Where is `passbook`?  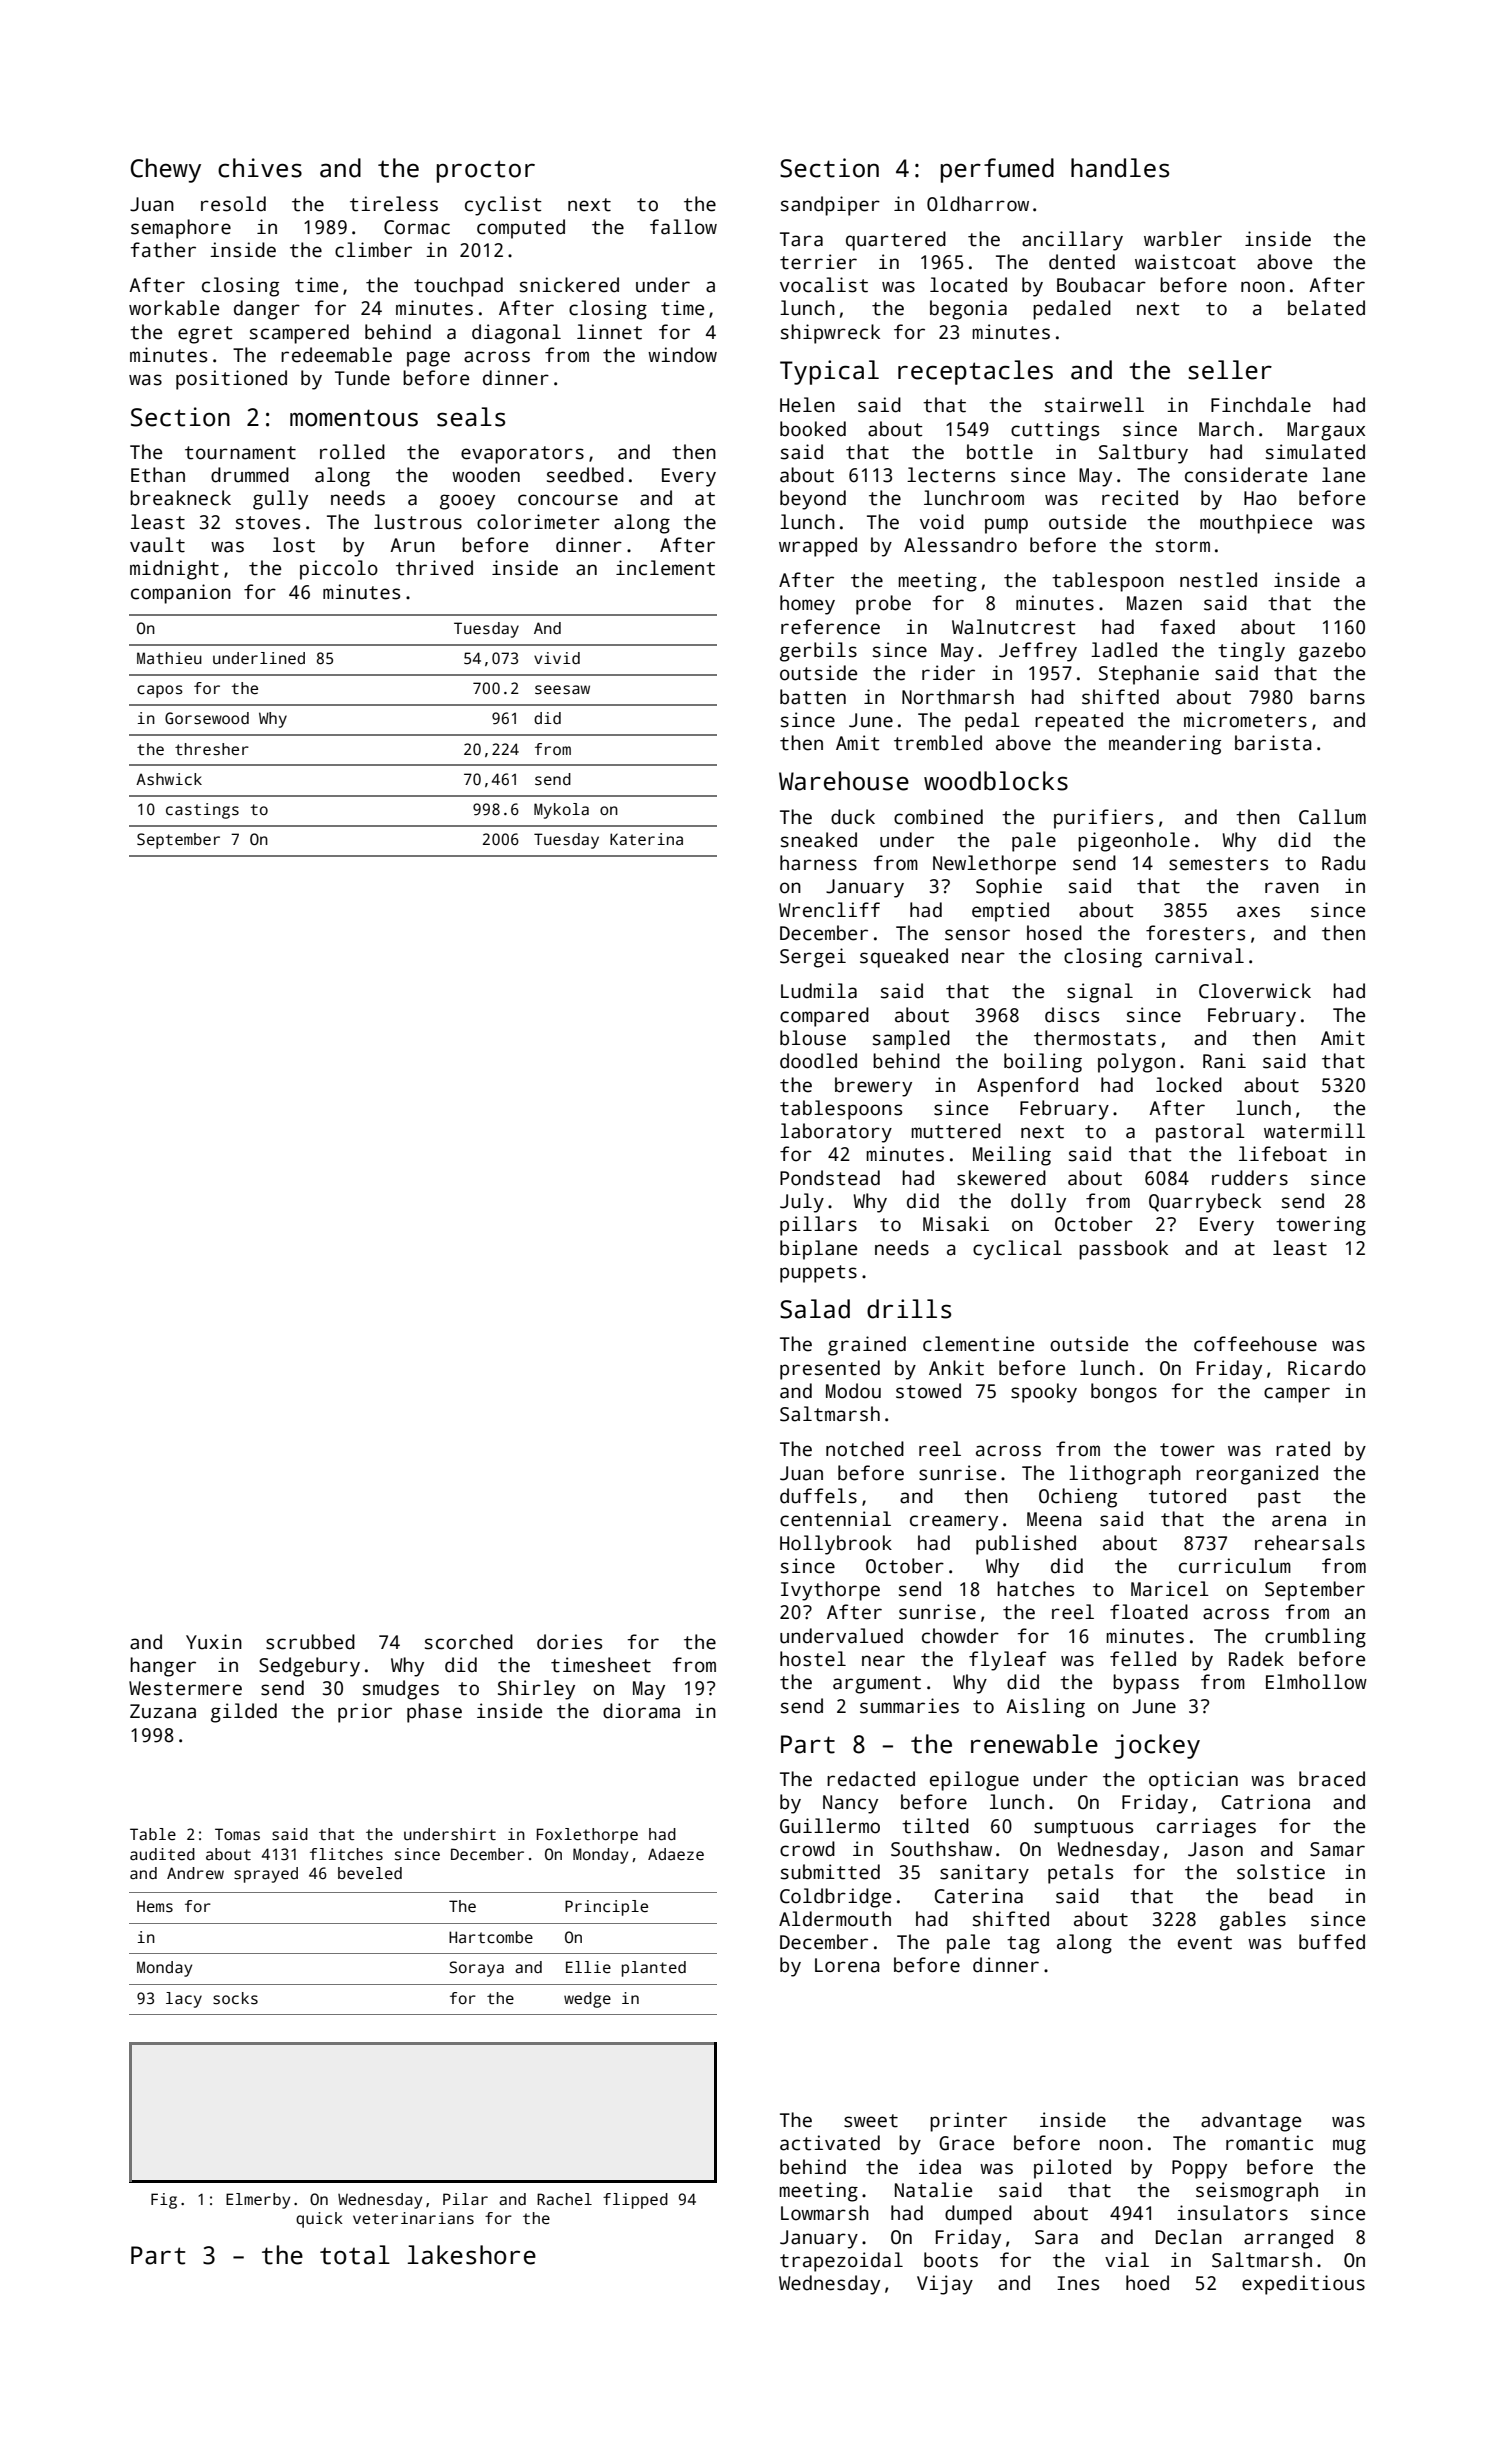 passbook is located at coordinates (1123, 1250).
